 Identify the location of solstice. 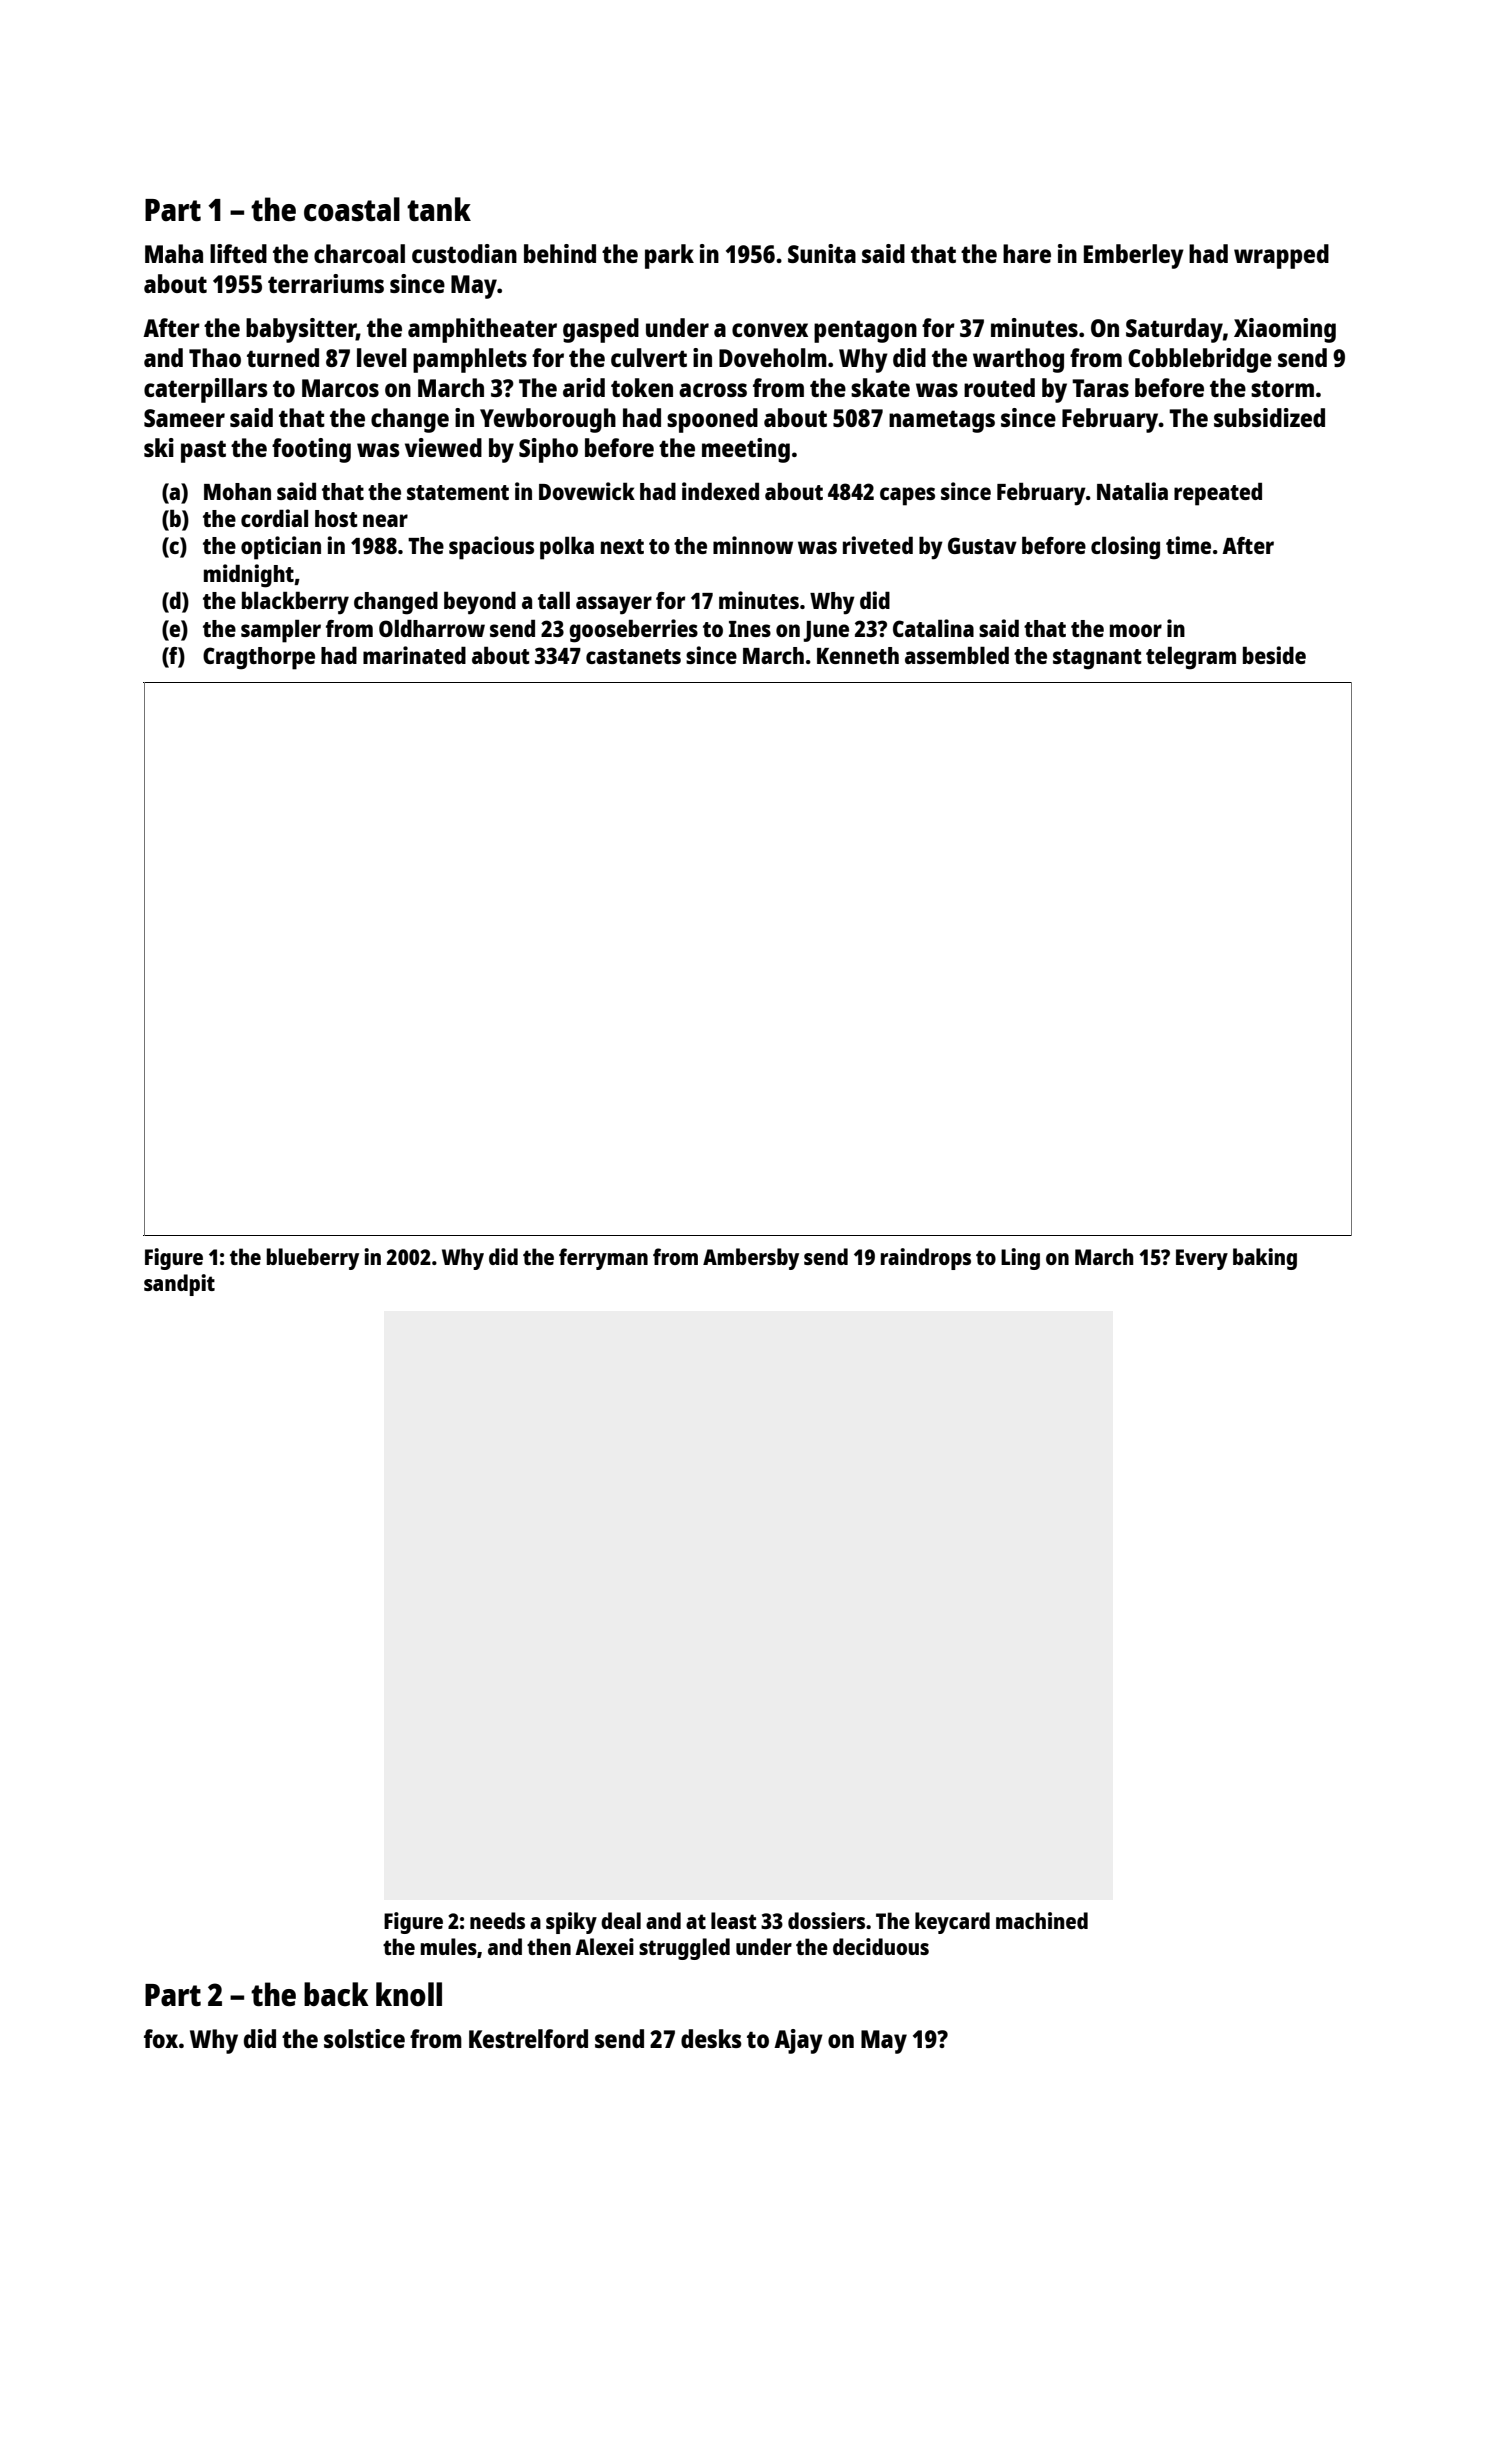
(364, 2038).
